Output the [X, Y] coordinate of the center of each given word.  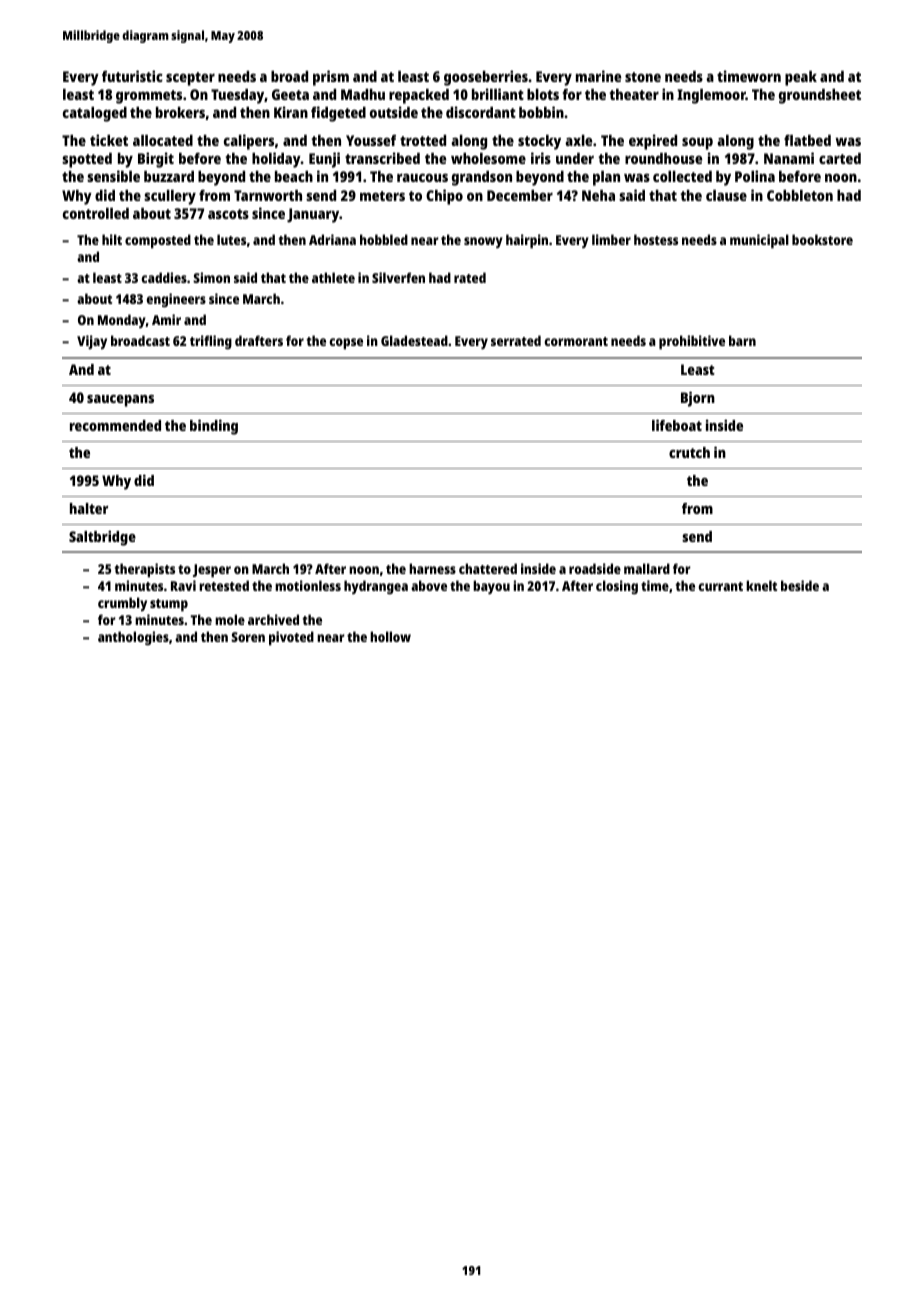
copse [346, 344]
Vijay [92, 342]
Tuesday [238, 96]
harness [432, 568]
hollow [390, 636]
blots [543, 94]
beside [800, 585]
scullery [170, 197]
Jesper [212, 571]
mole [230, 619]
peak [801, 78]
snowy [483, 242]
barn [742, 340]
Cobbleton [800, 195]
